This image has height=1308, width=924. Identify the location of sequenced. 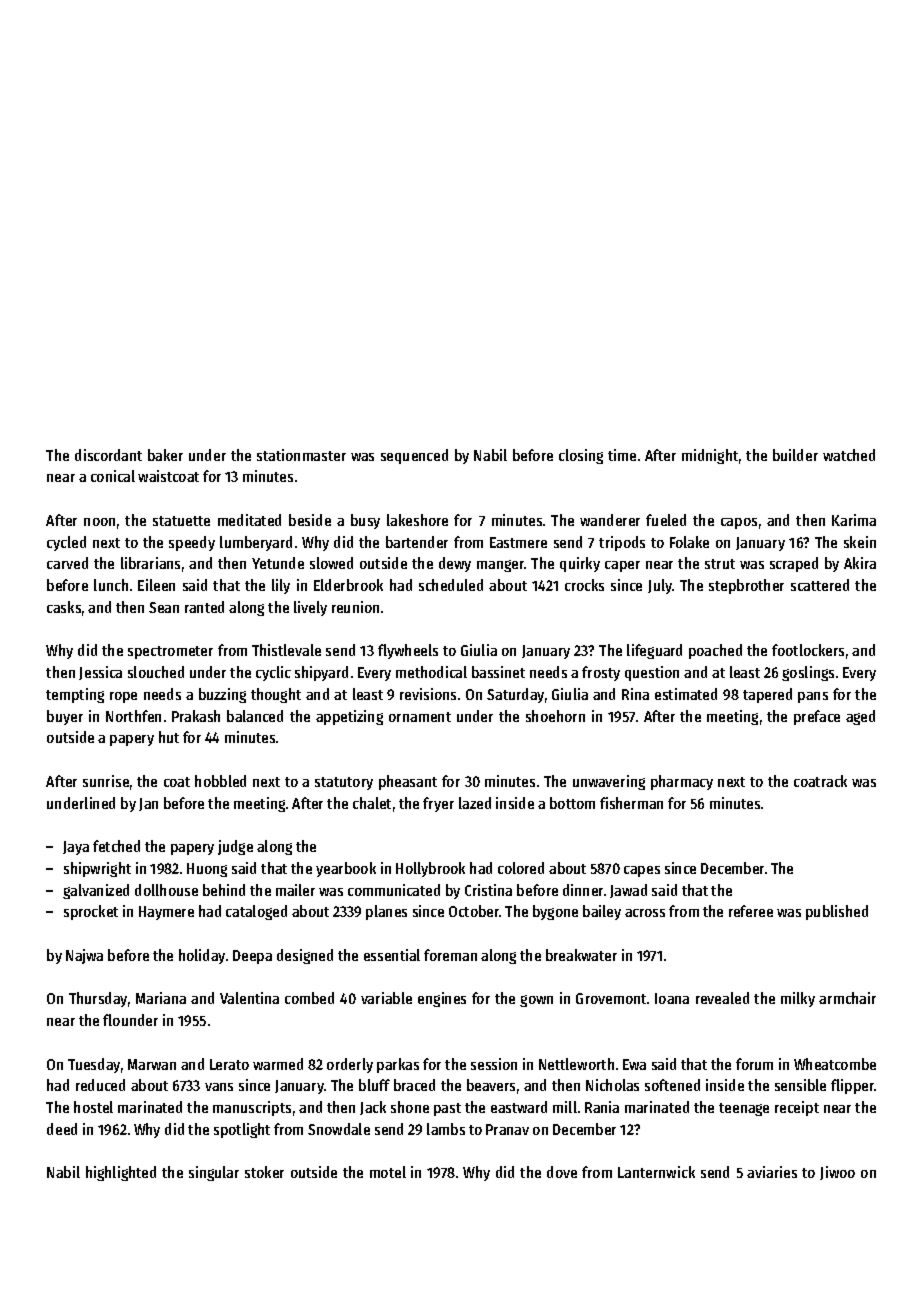
(414, 456).
